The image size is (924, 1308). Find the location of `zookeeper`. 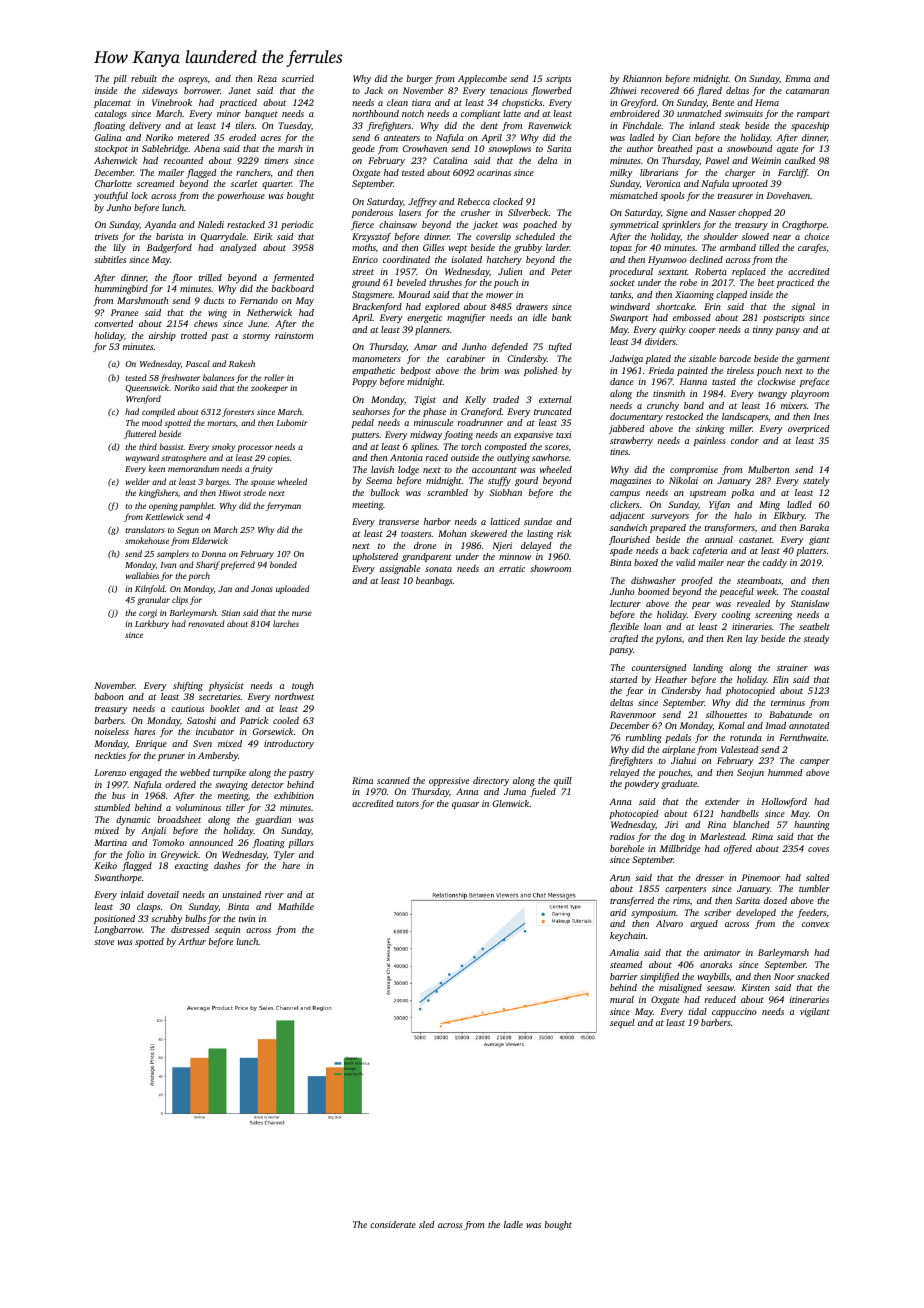

zookeeper is located at coordinates (269, 388).
